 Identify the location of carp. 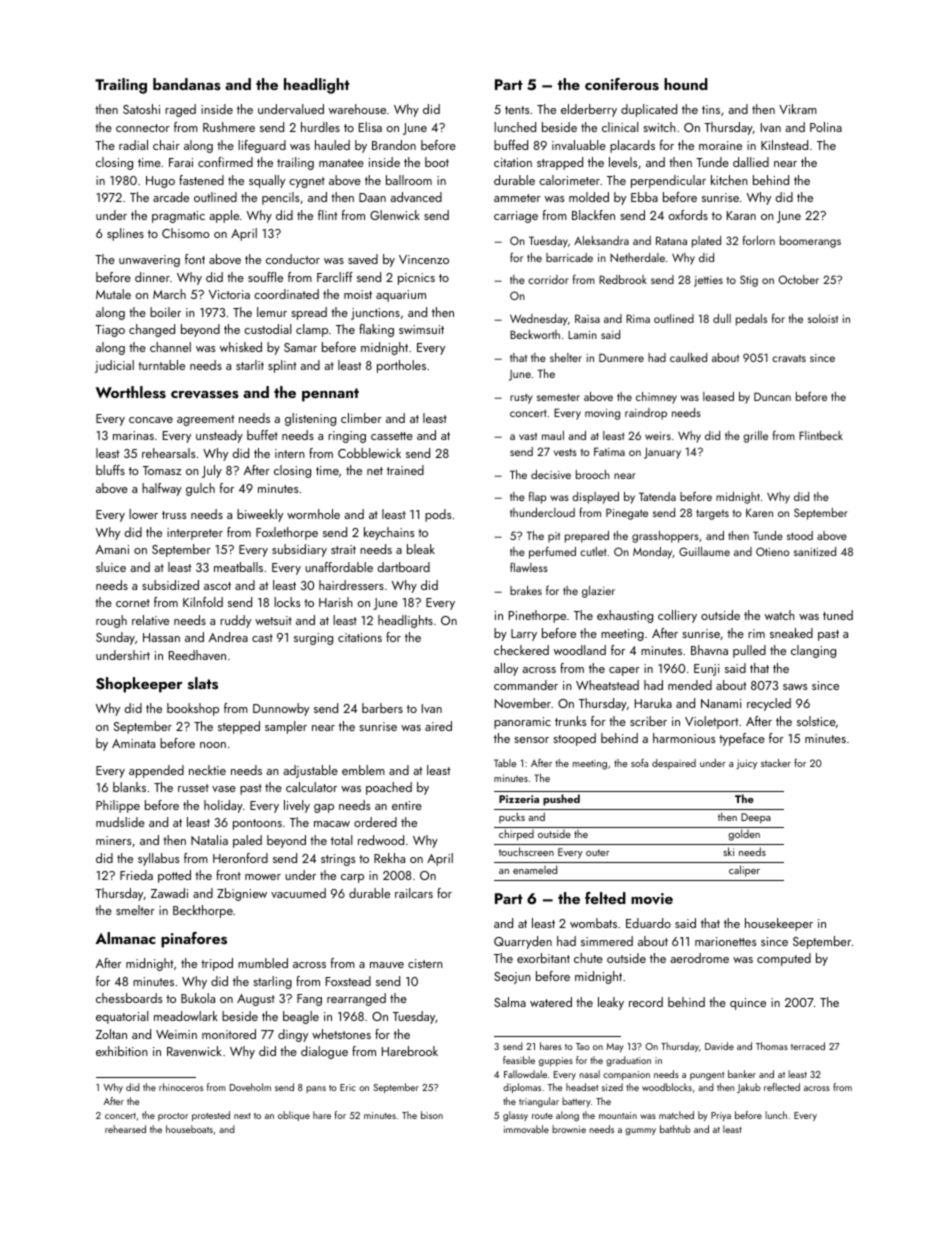
(352, 878).
